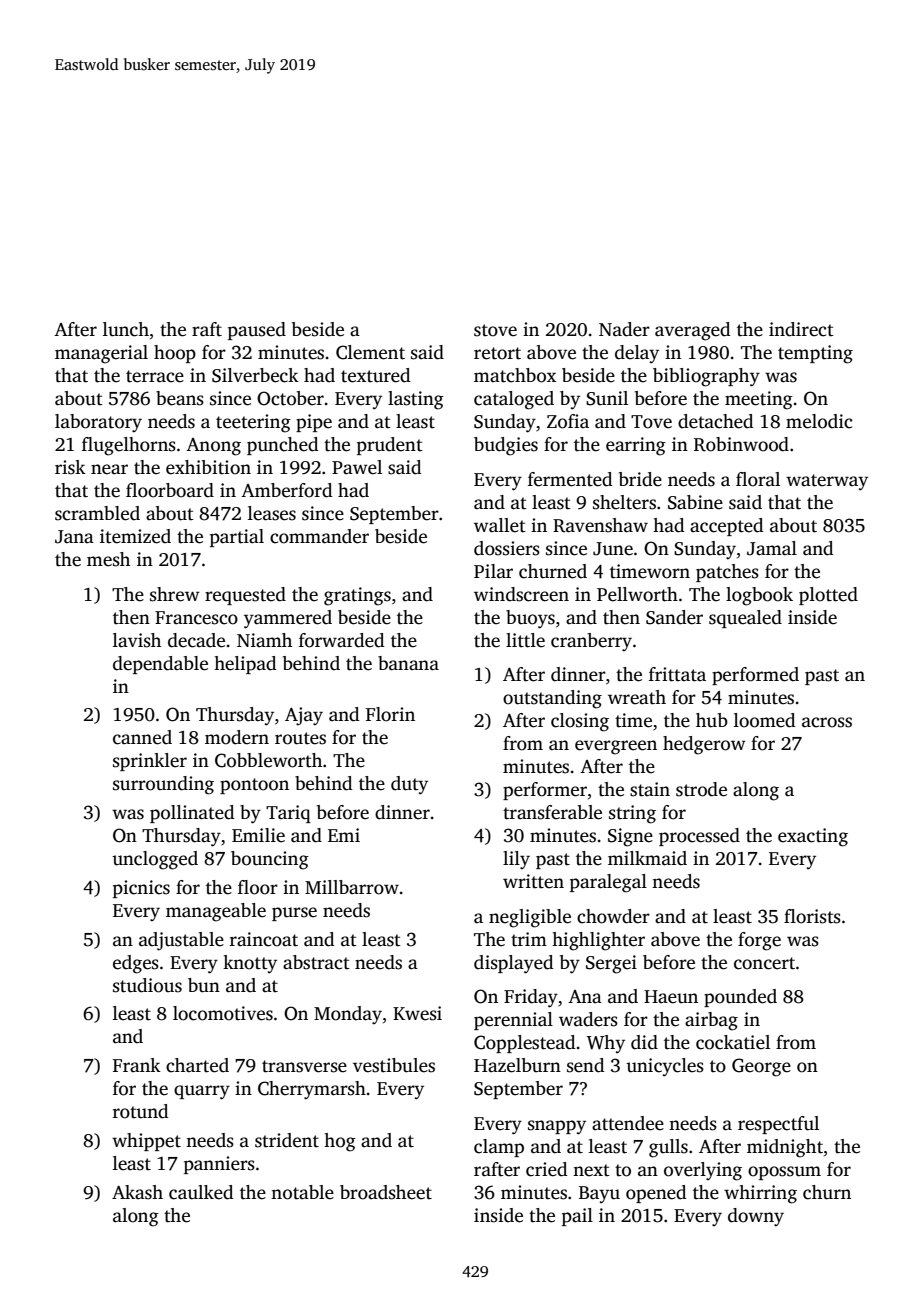 The width and height of the image is (924, 1314). Describe the element at coordinates (704, 745) in the image. I see `hedgerow` at that location.
